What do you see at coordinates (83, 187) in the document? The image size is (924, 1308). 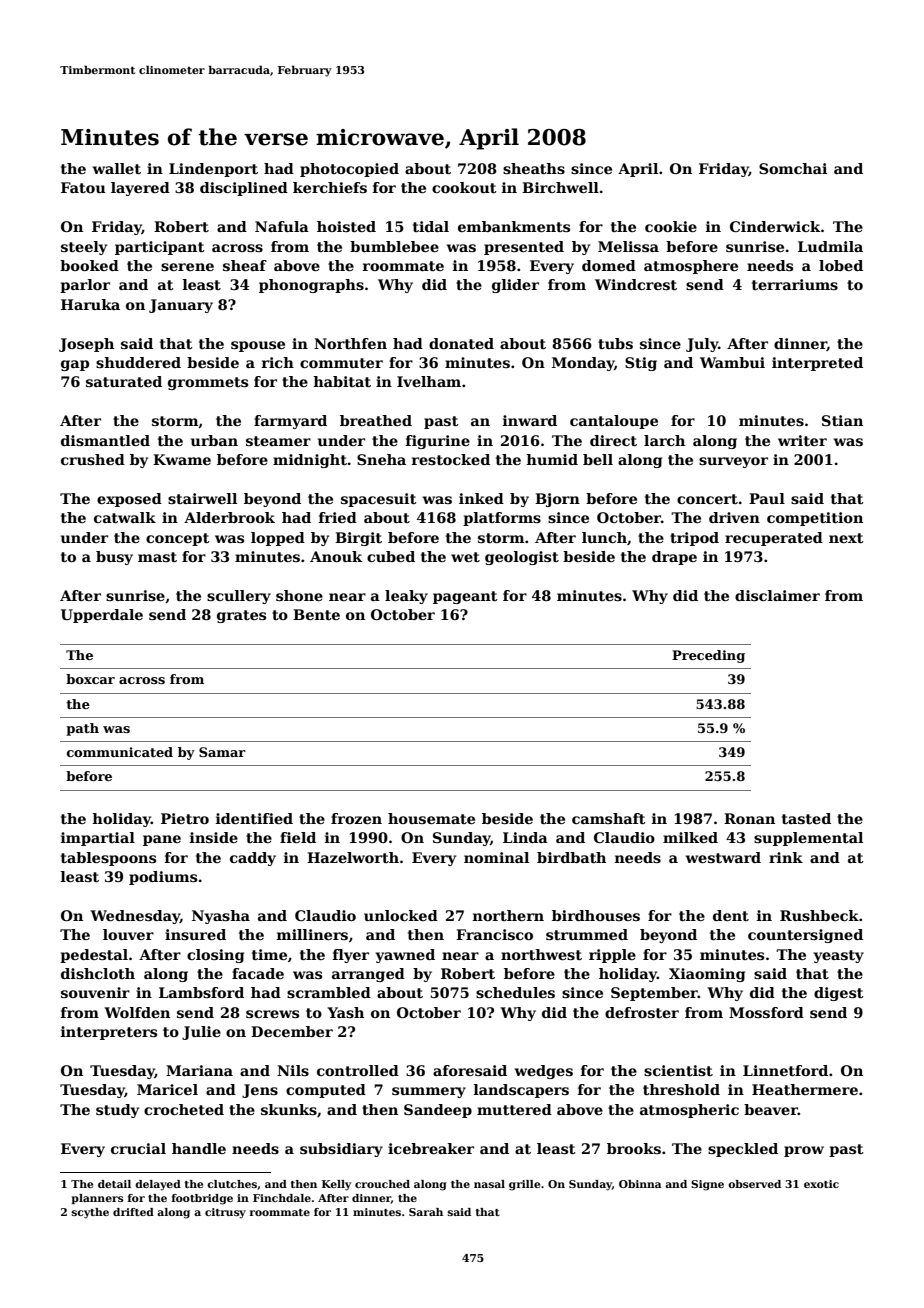 I see `Fatou` at bounding box center [83, 187].
